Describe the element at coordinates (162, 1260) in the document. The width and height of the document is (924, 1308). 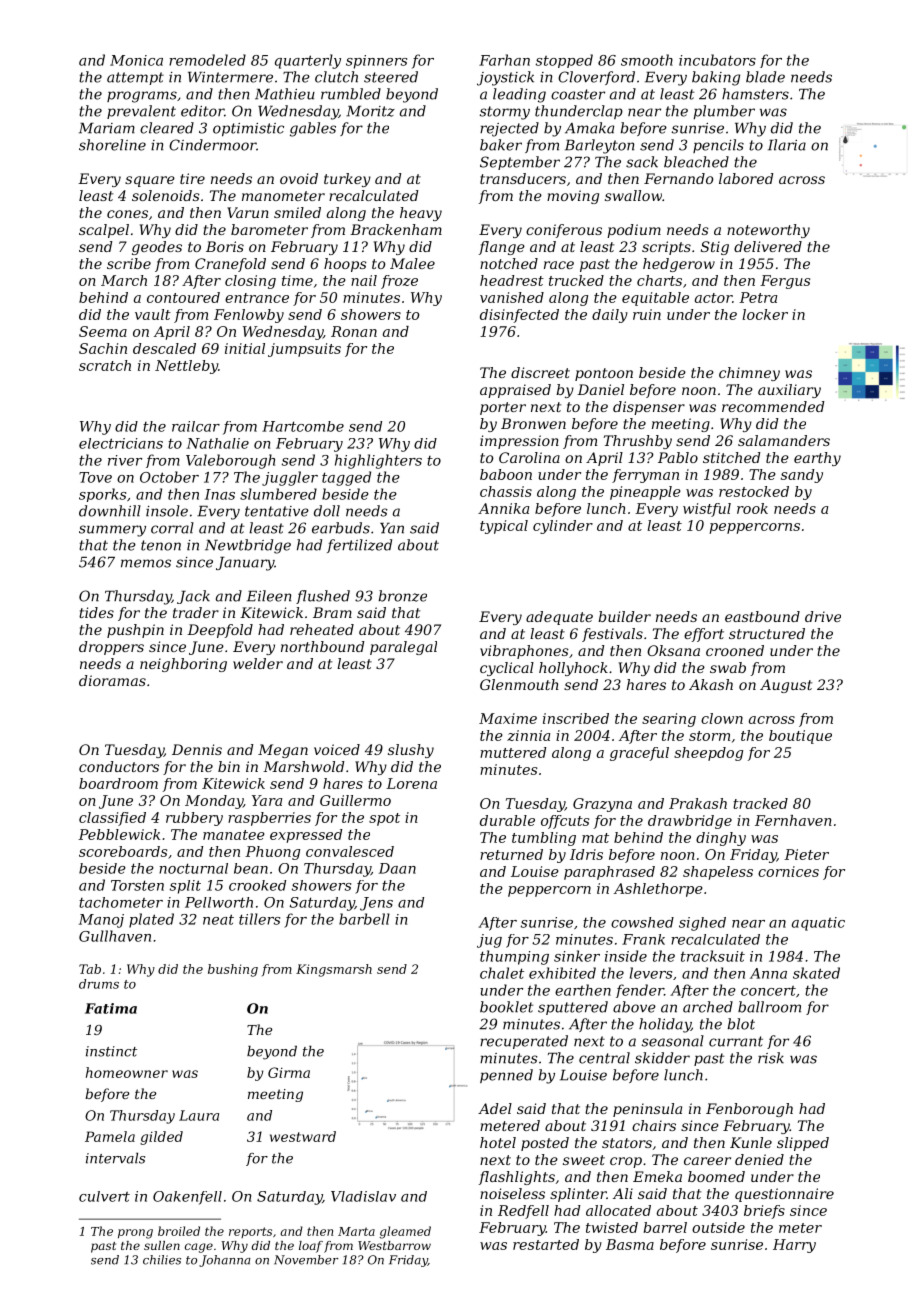
I see `chilies` at that location.
